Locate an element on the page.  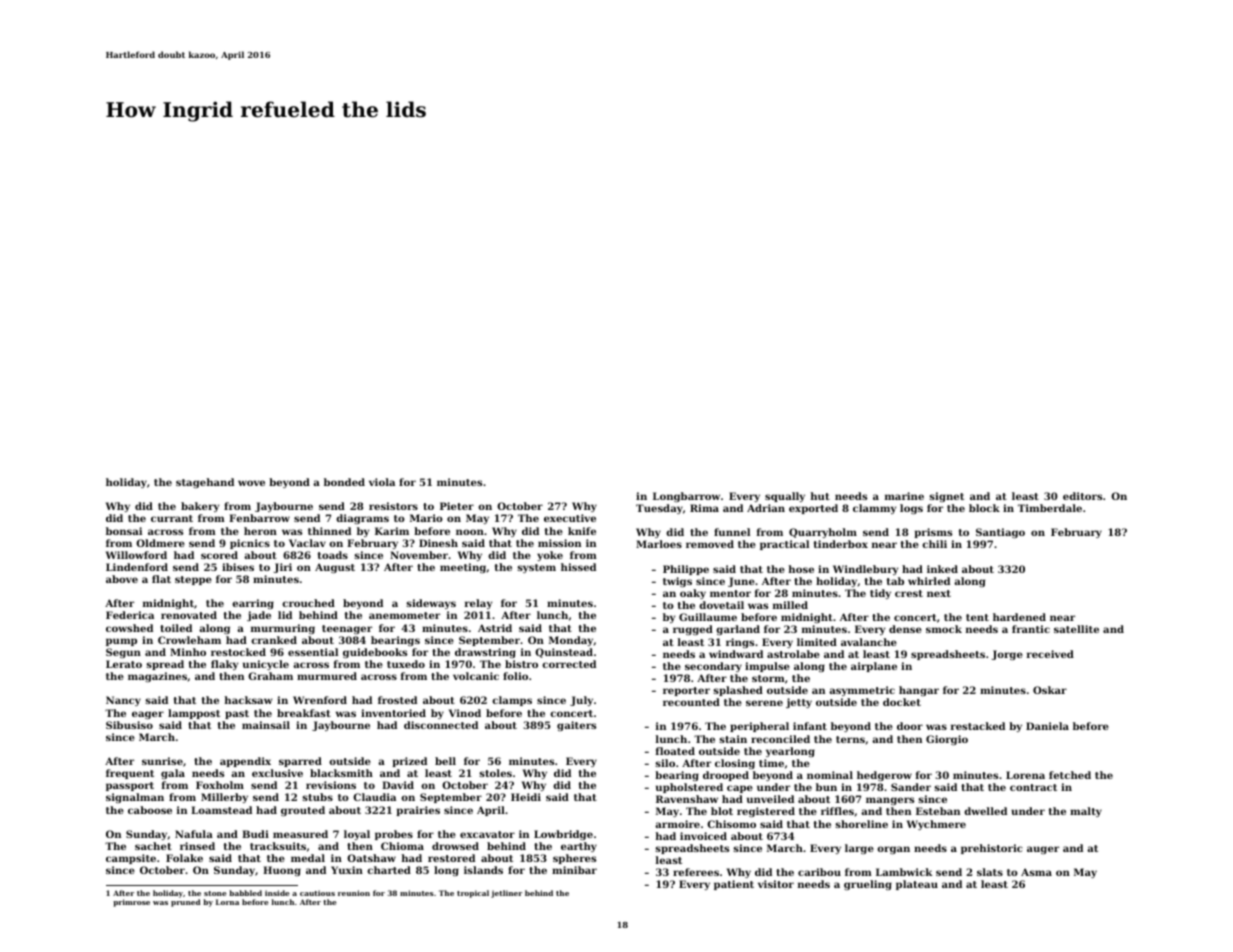
Lorena is located at coordinates (1025, 775).
